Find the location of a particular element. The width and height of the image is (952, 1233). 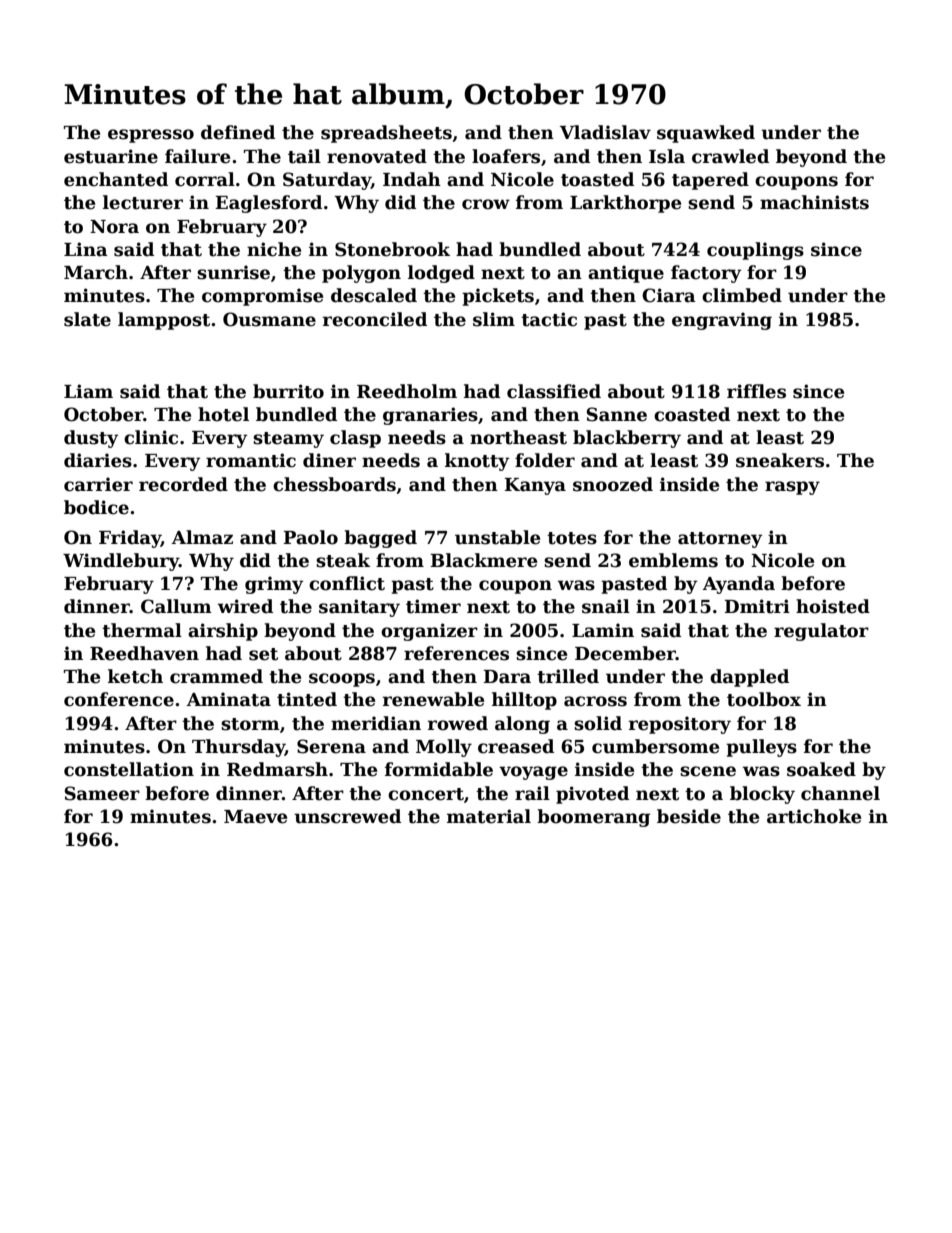

blackberry is located at coordinates (627, 439).
